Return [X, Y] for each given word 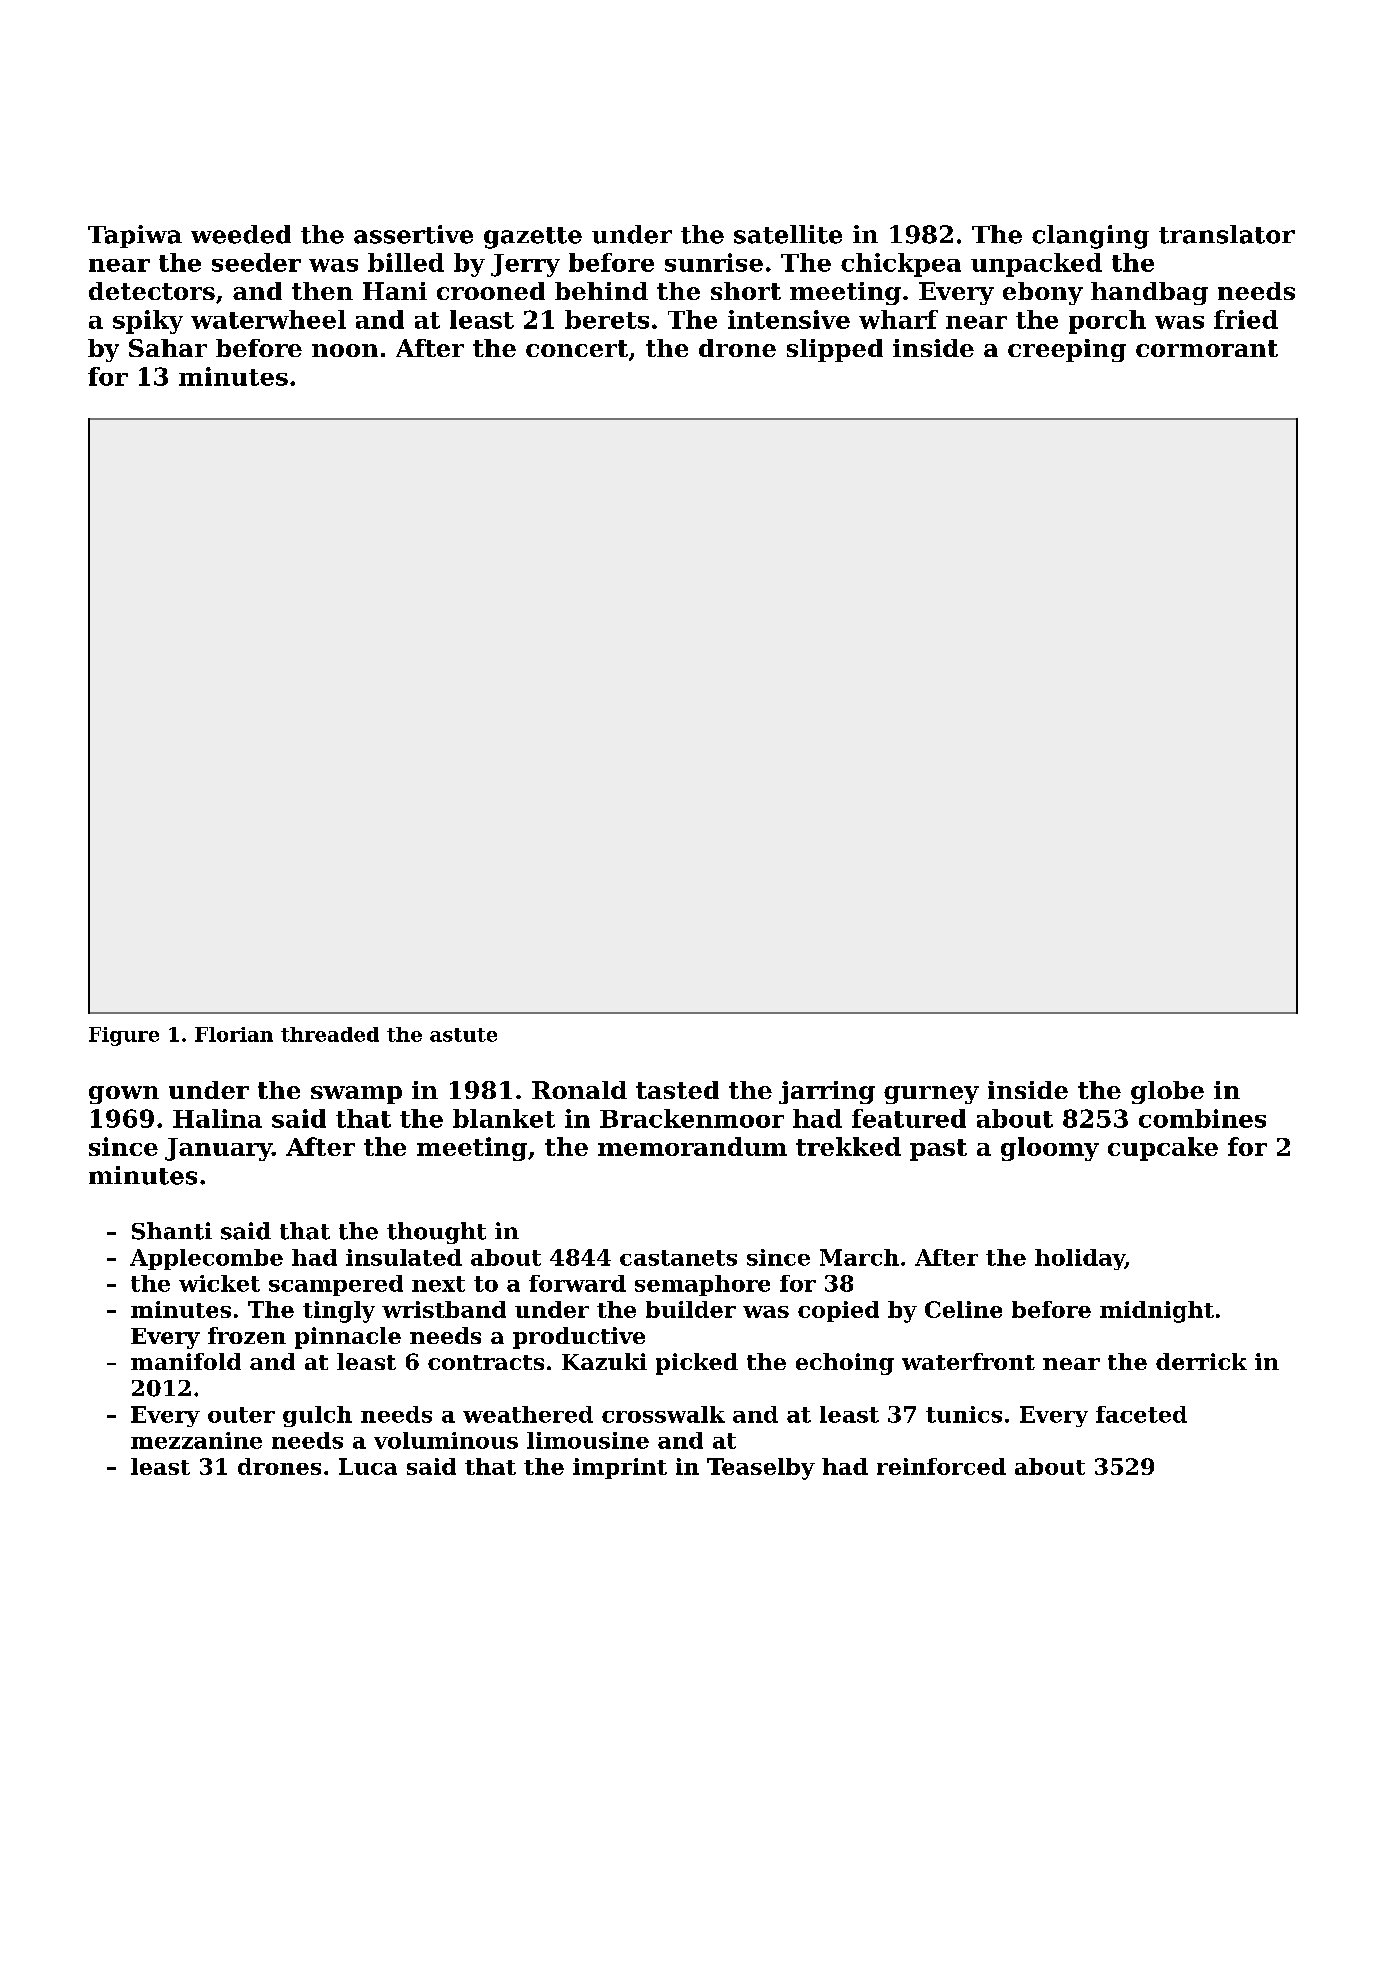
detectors [152, 291]
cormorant [1207, 348]
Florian [234, 1034]
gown [124, 1095]
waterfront [968, 1361]
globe [1167, 1092]
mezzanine [196, 1440]
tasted [677, 1090]
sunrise [714, 262]
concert [577, 348]
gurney [931, 1095]
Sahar [168, 348]
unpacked [1036, 265]
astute [463, 1035]
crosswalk [663, 1414]
